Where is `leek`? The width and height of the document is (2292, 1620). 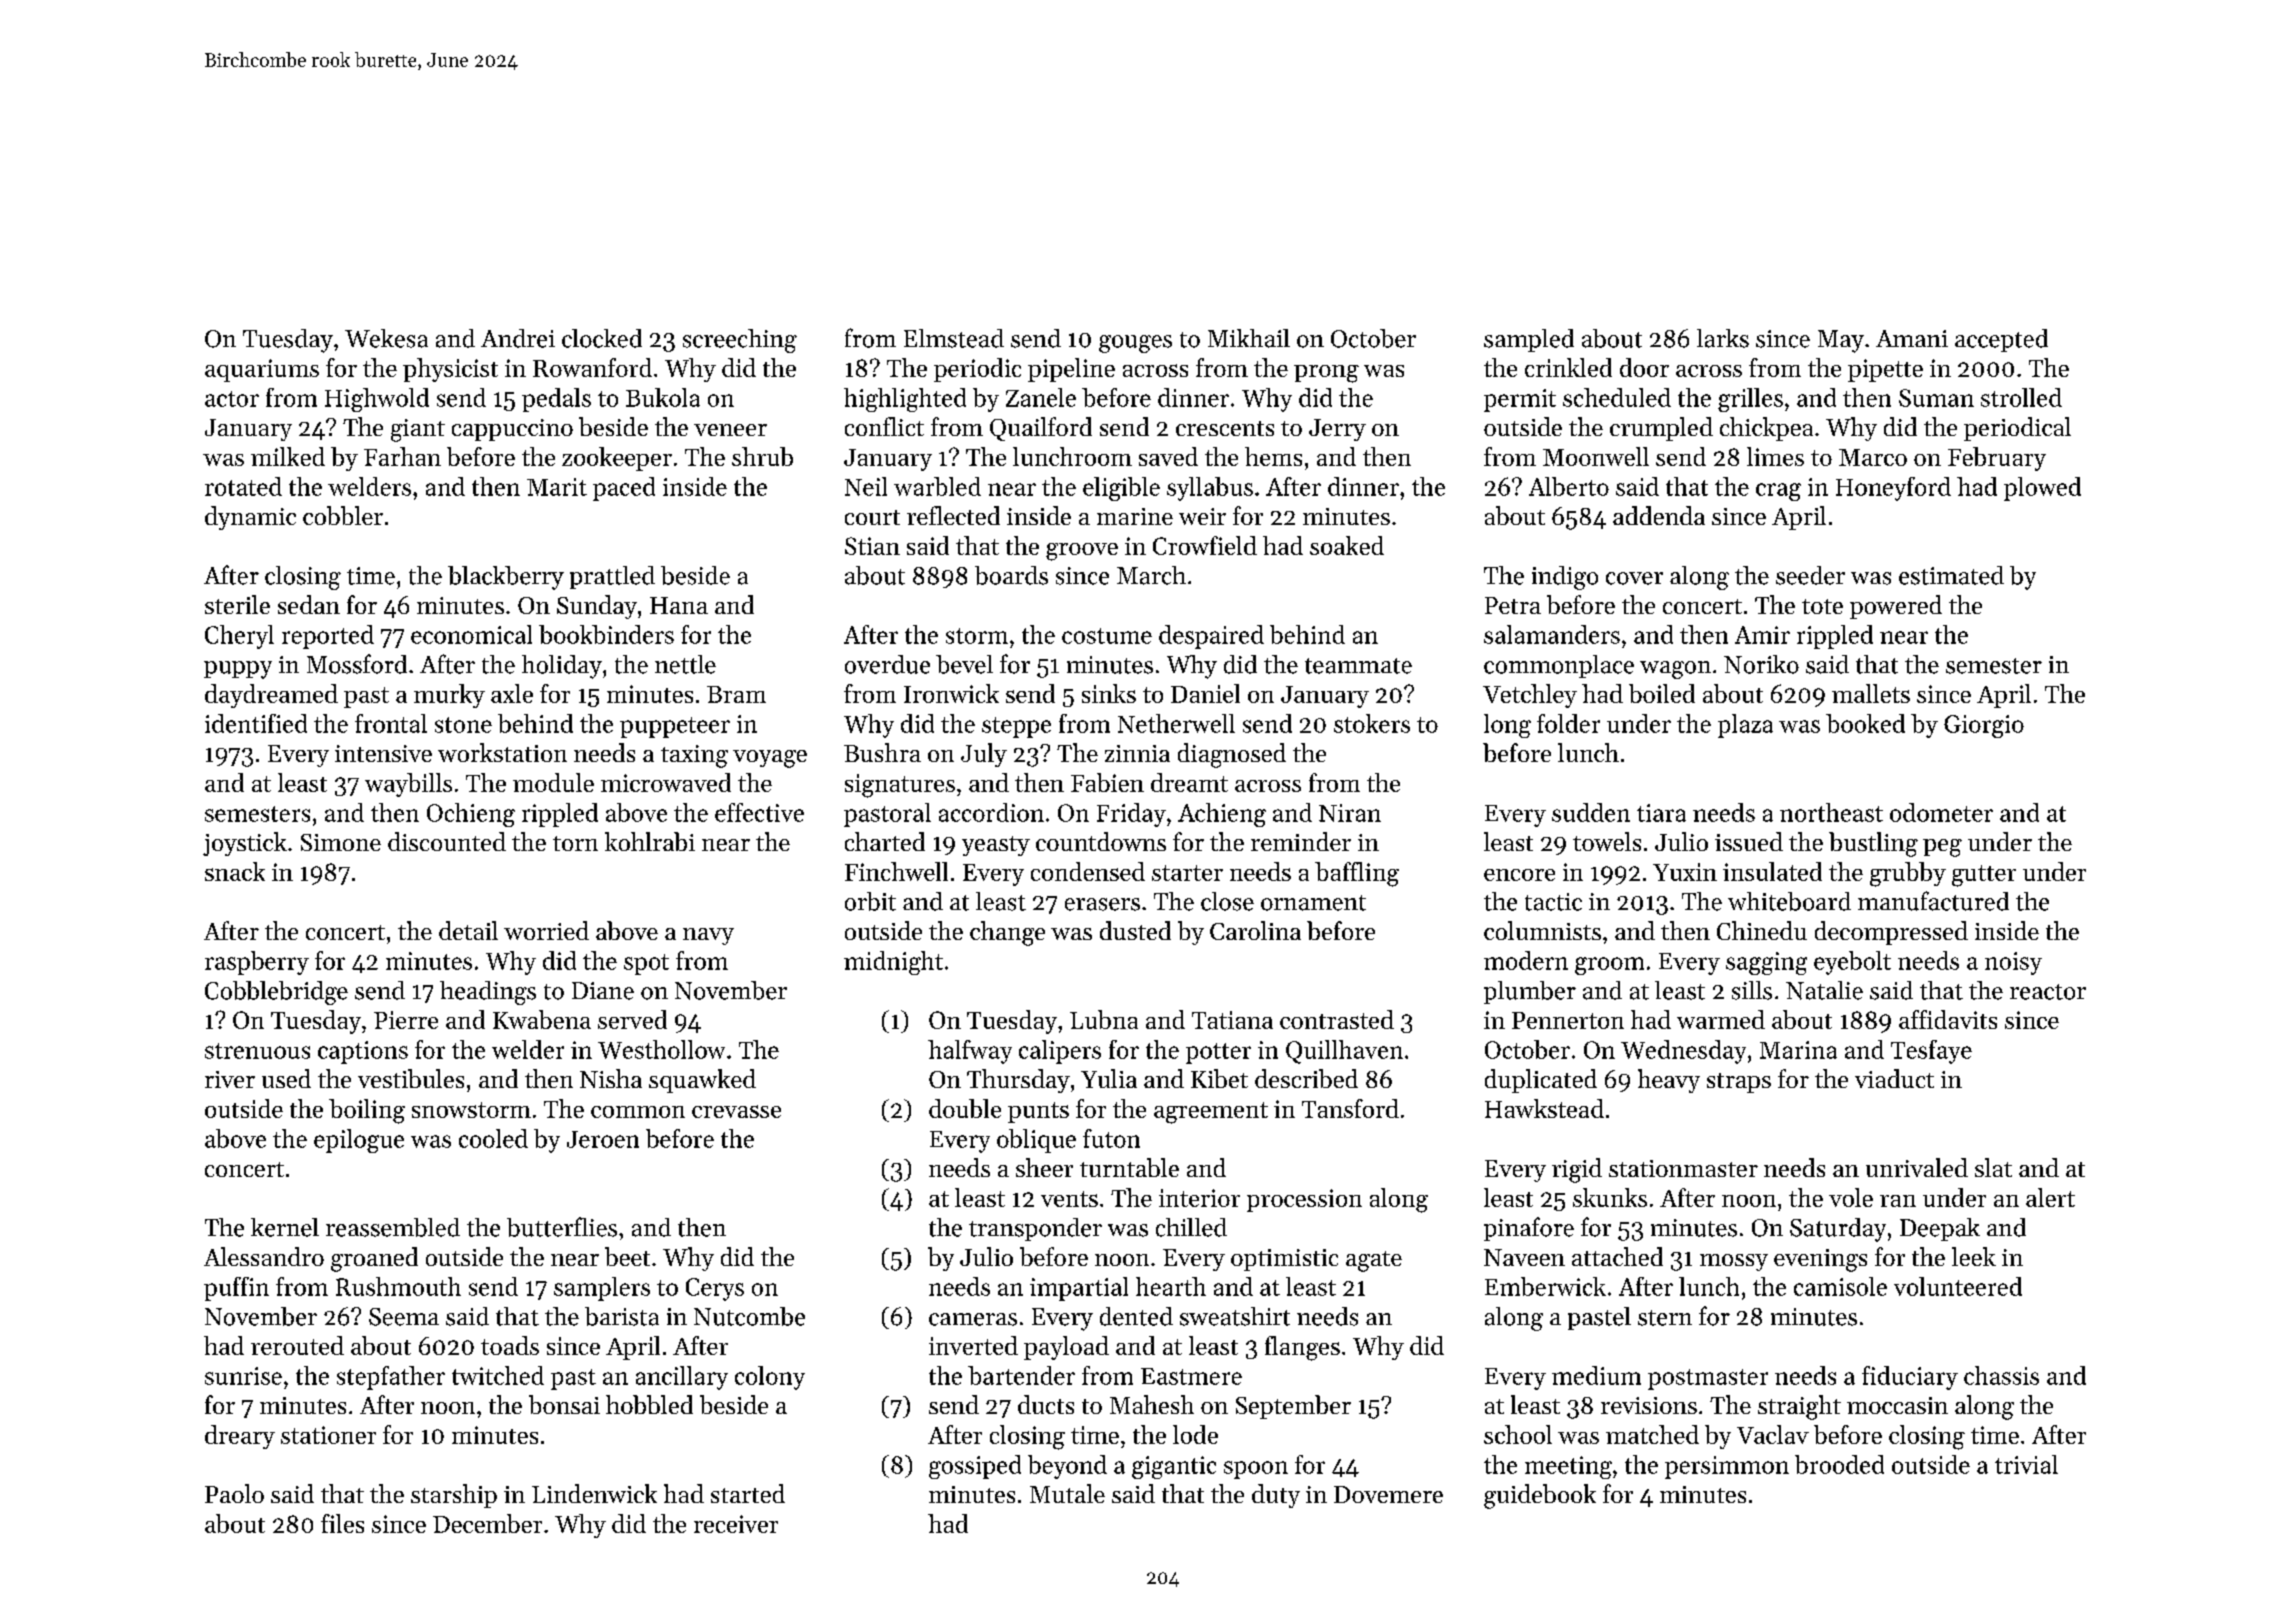 leek is located at coordinates (1974, 1256).
